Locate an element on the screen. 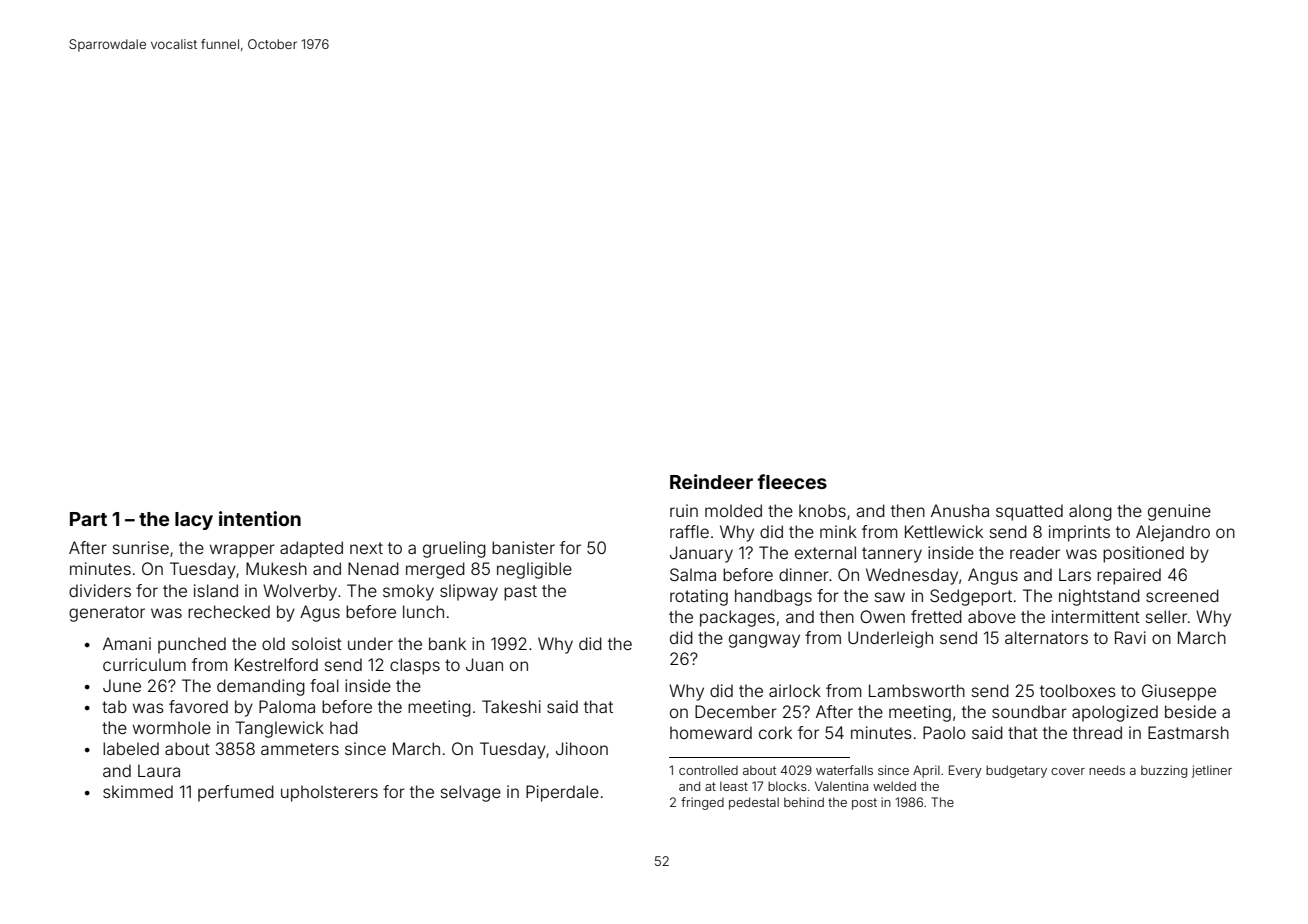 This screenshot has width=1308, height=924. buzzing is located at coordinates (1164, 771).
